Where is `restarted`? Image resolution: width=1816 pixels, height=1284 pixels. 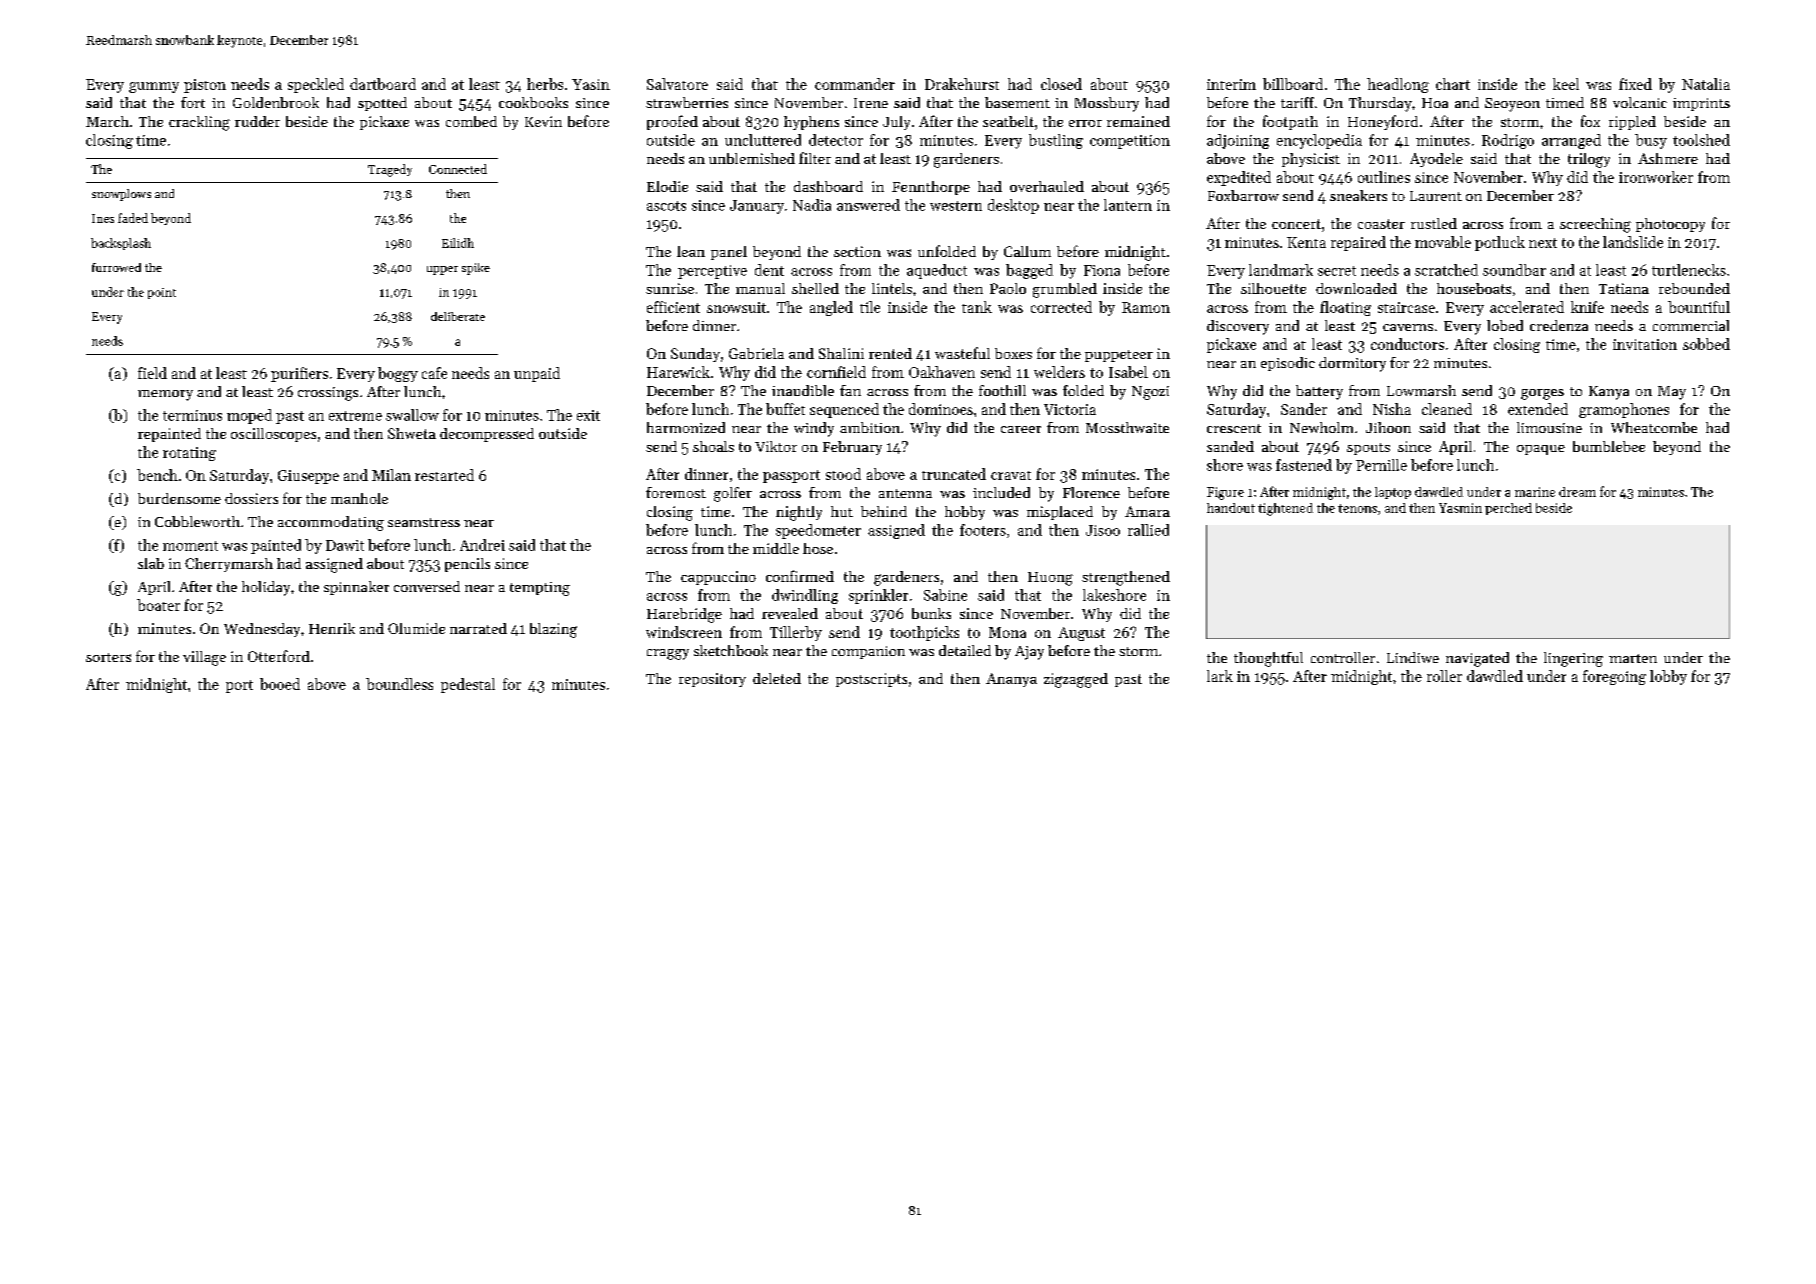
restarted is located at coordinates (444, 475).
